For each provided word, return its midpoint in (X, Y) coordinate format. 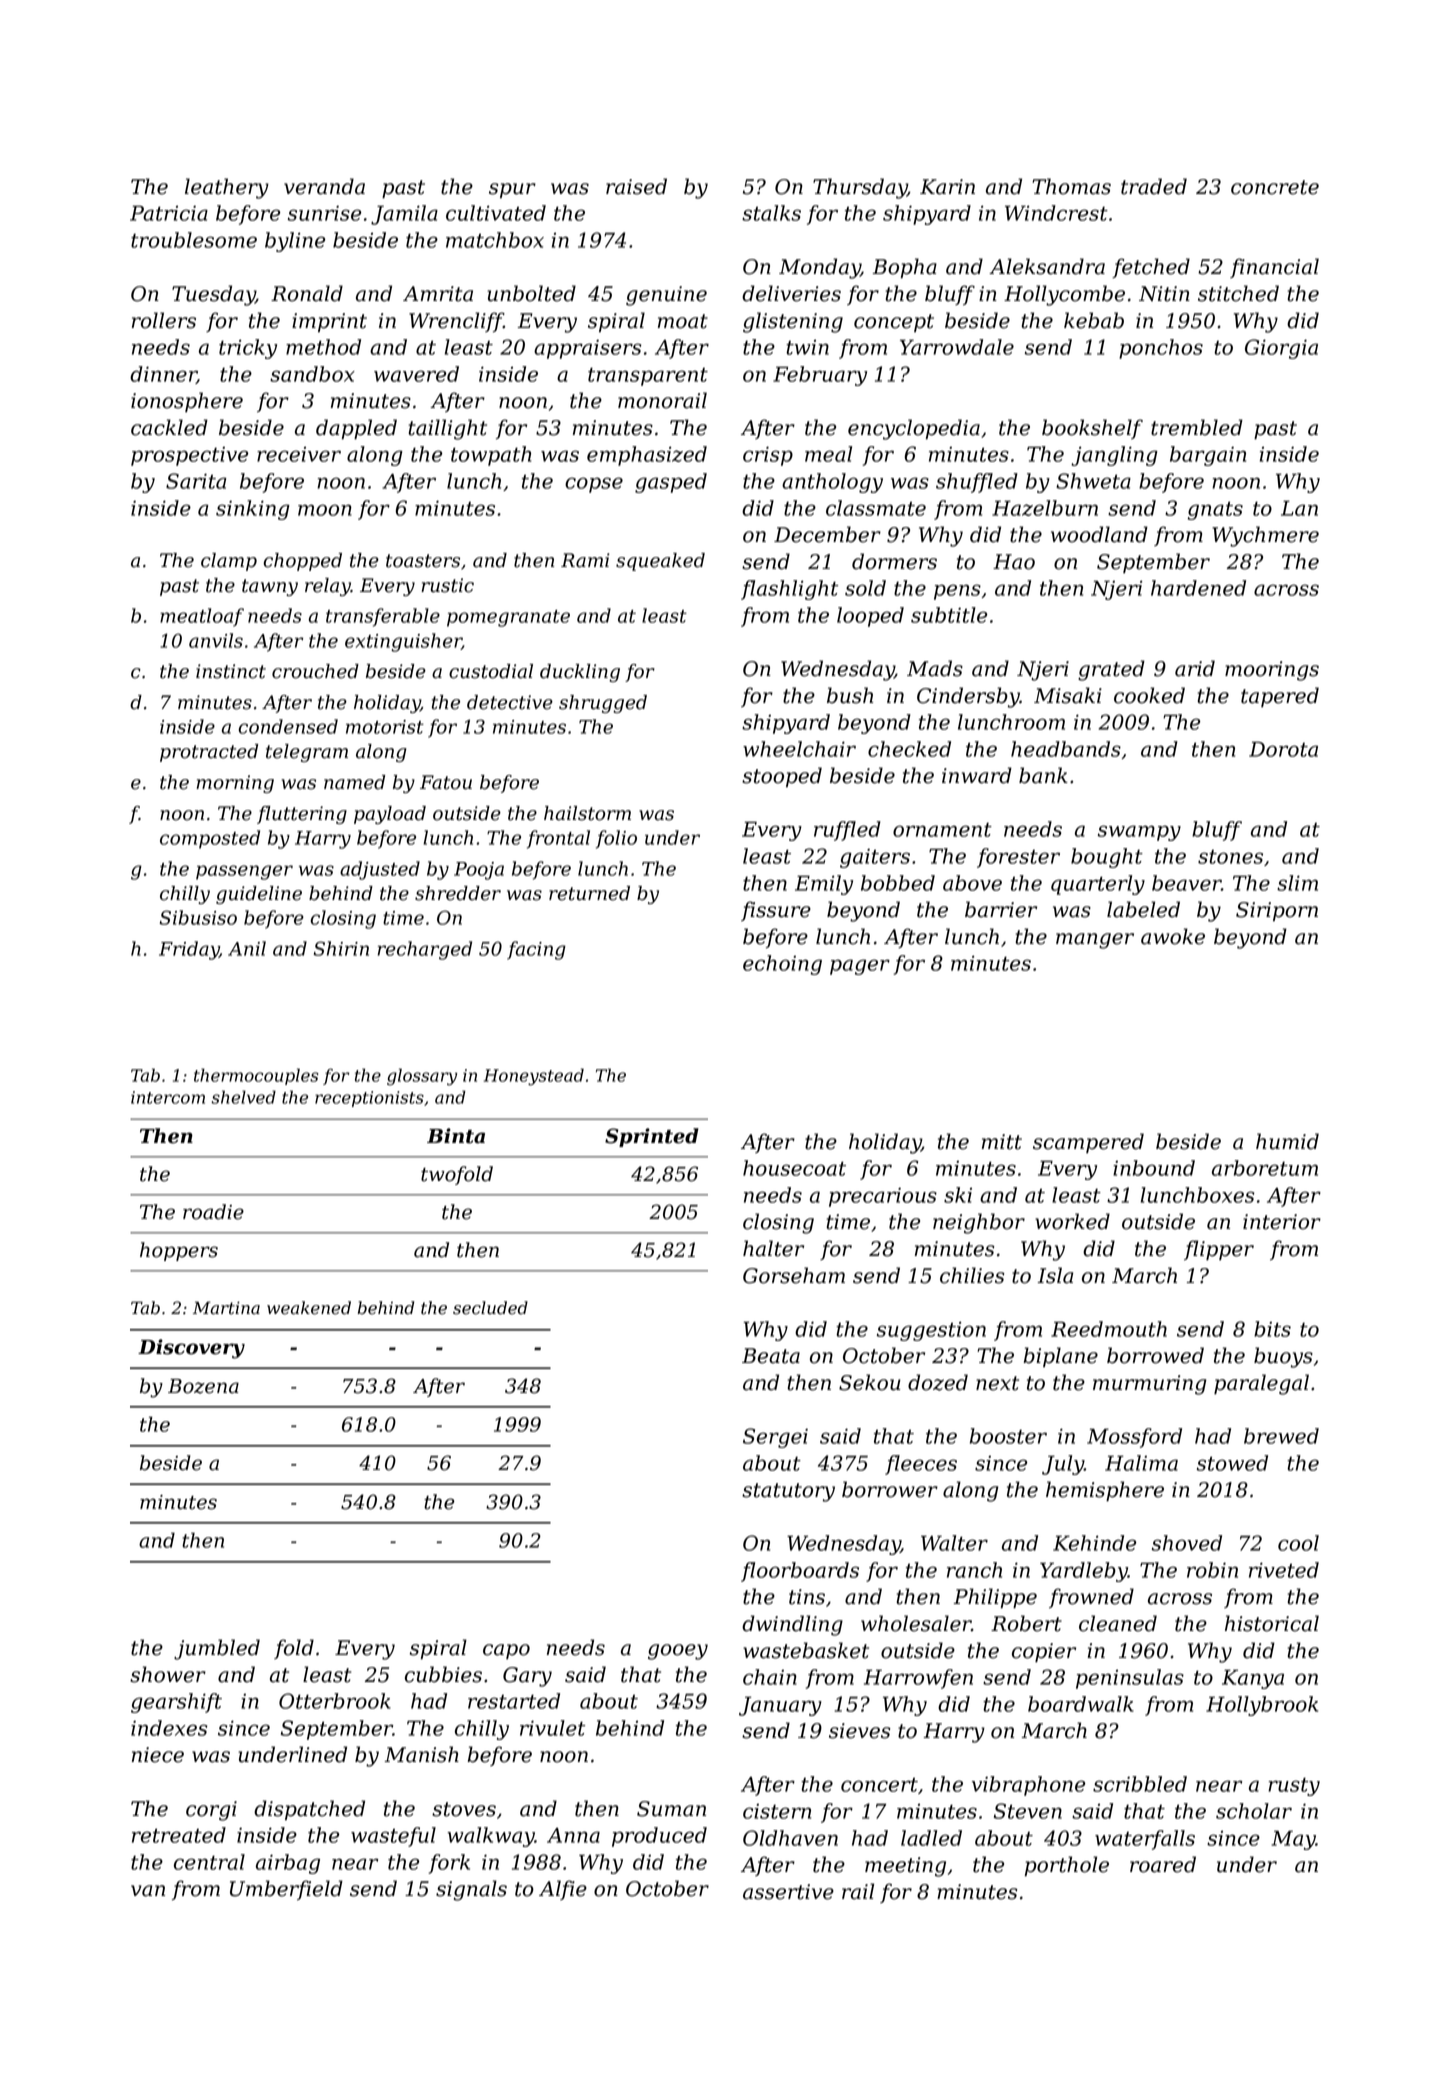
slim (1297, 883)
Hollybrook (1262, 1706)
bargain (1208, 456)
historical (1272, 1623)
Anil (247, 948)
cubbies (443, 1674)
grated (1111, 670)
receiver (299, 454)
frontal (558, 839)
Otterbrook (335, 1701)
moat (683, 321)
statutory (788, 1492)
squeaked (660, 562)
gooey (678, 1652)
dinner (163, 375)
